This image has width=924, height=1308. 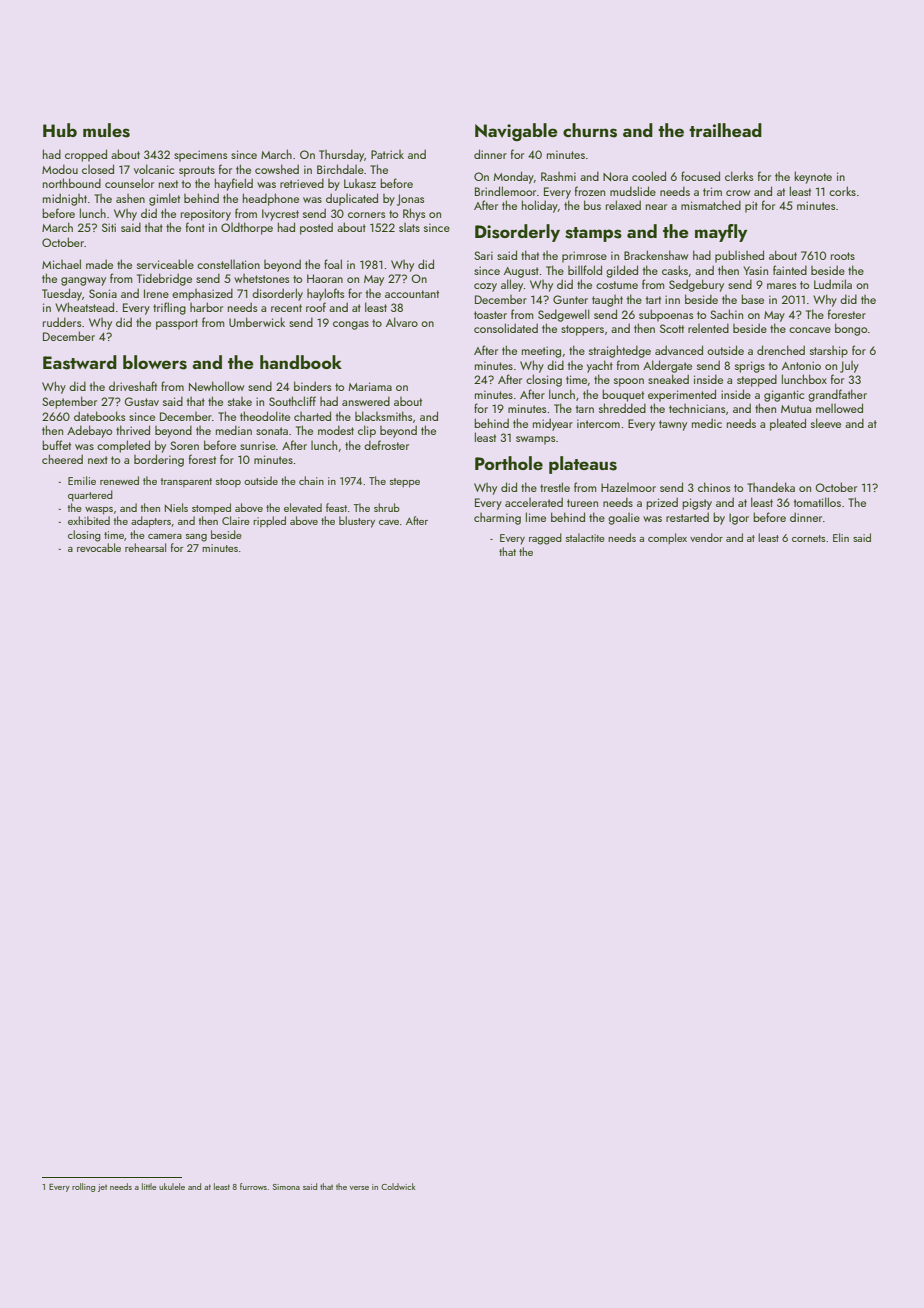 What do you see at coordinates (667, 538) in the image?
I see `complex` at bounding box center [667, 538].
